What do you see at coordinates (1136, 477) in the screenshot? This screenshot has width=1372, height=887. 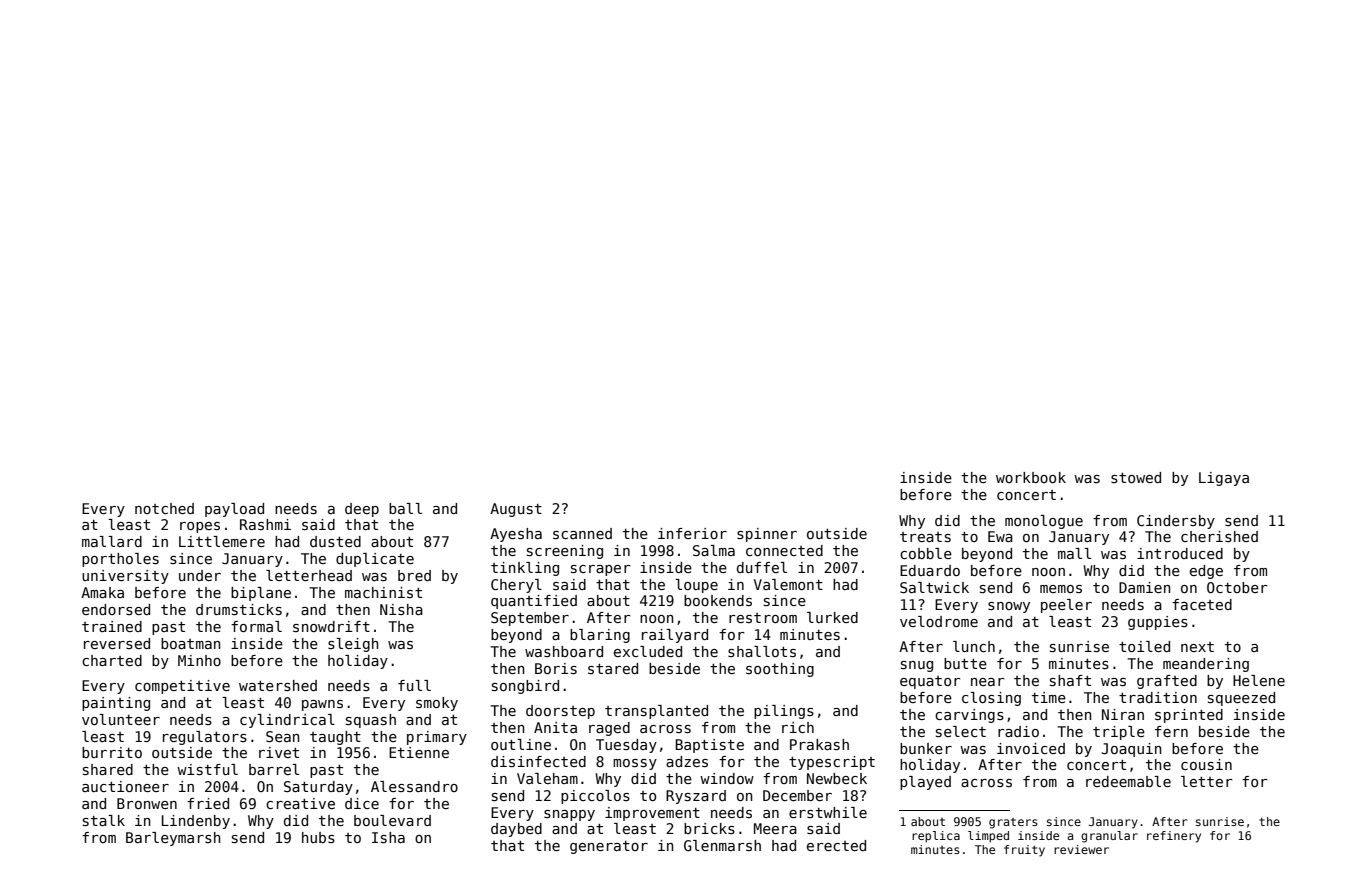 I see `stowed` at bounding box center [1136, 477].
